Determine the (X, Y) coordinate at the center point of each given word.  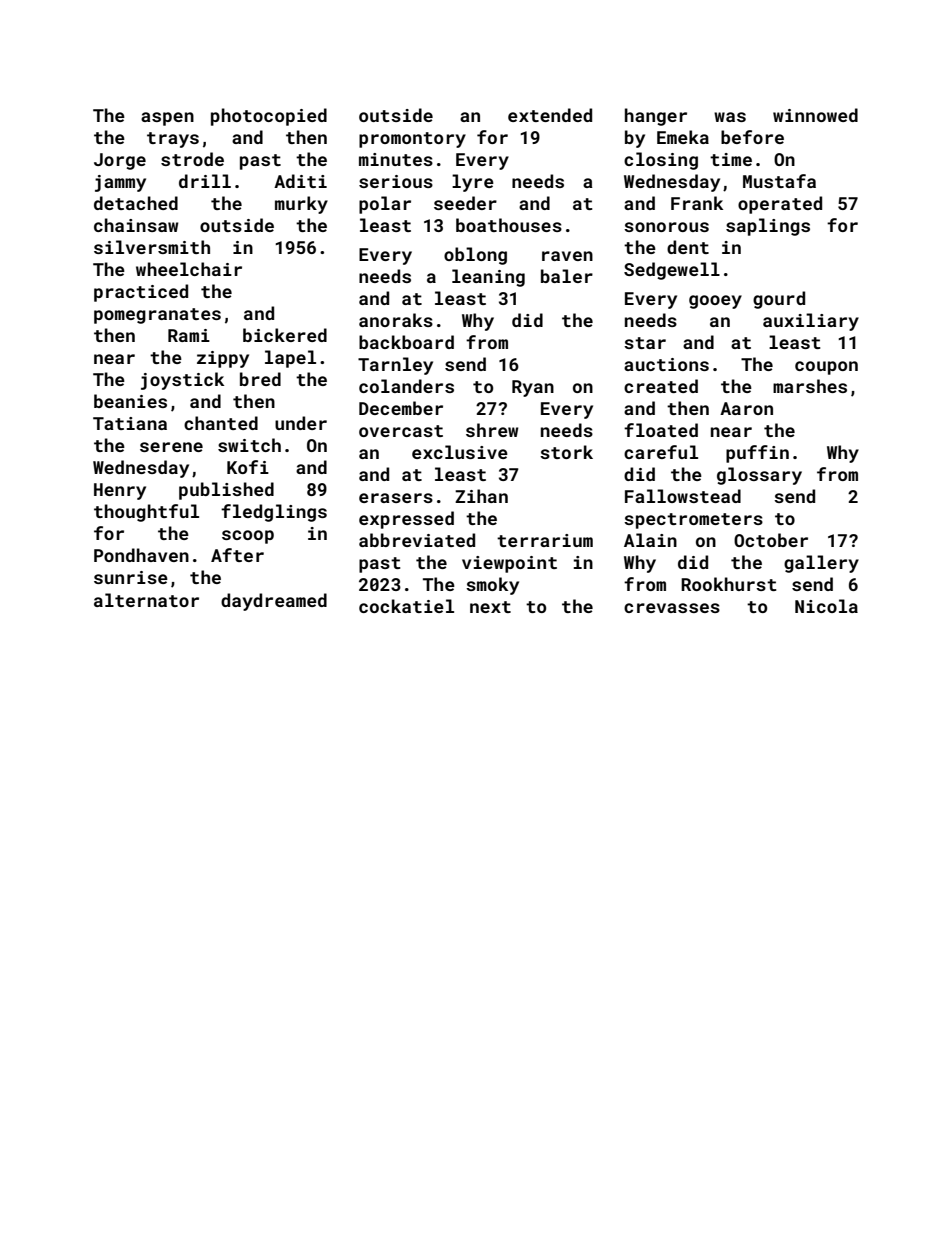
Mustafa (779, 181)
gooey (715, 302)
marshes (810, 386)
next (490, 607)
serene (171, 447)
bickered (285, 335)
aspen (167, 119)
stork (566, 452)
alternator (146, 600)
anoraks (396, 320)
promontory (412, 140)
